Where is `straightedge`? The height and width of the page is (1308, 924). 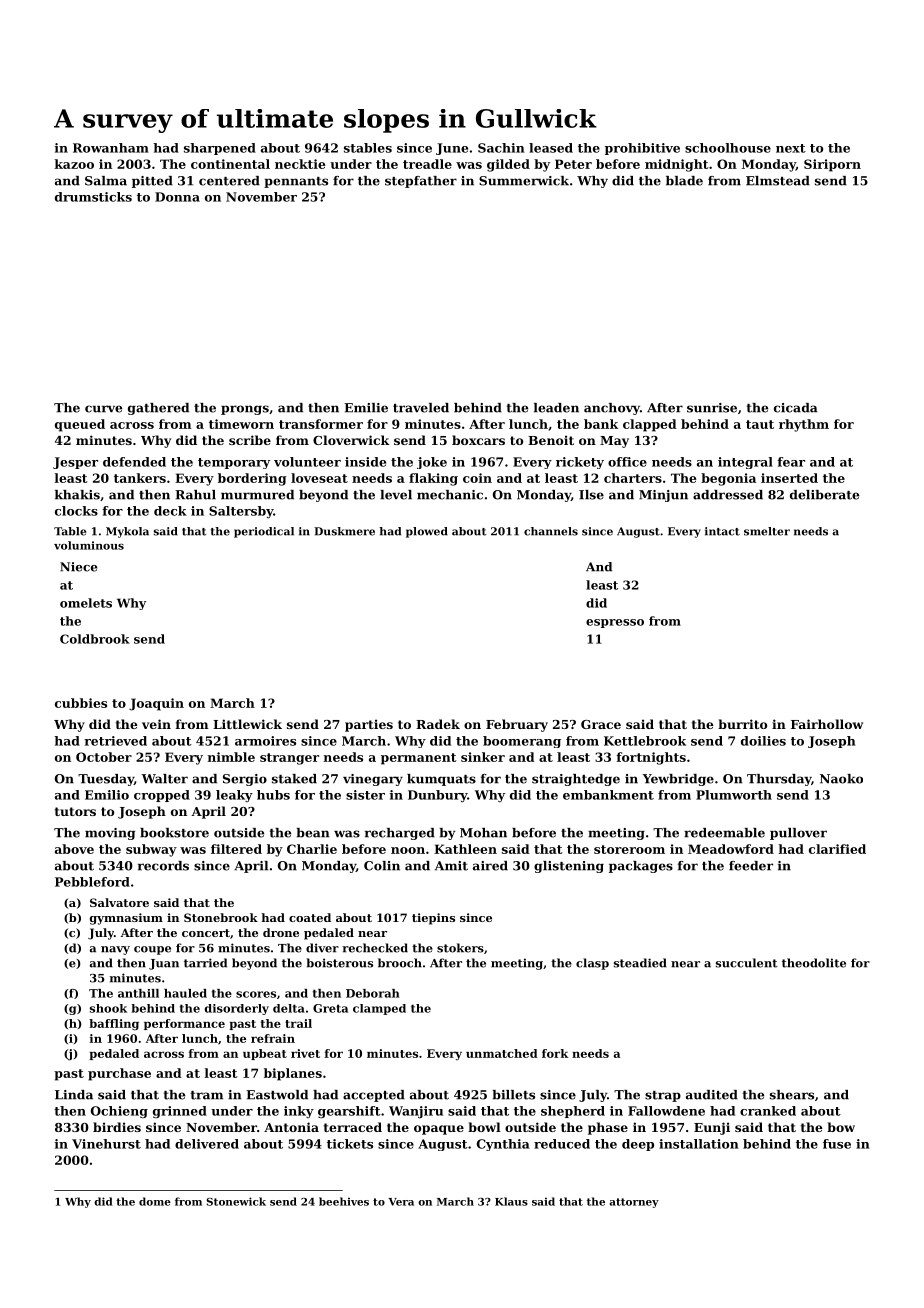
straightedge is located at coordinates (576, 780).
